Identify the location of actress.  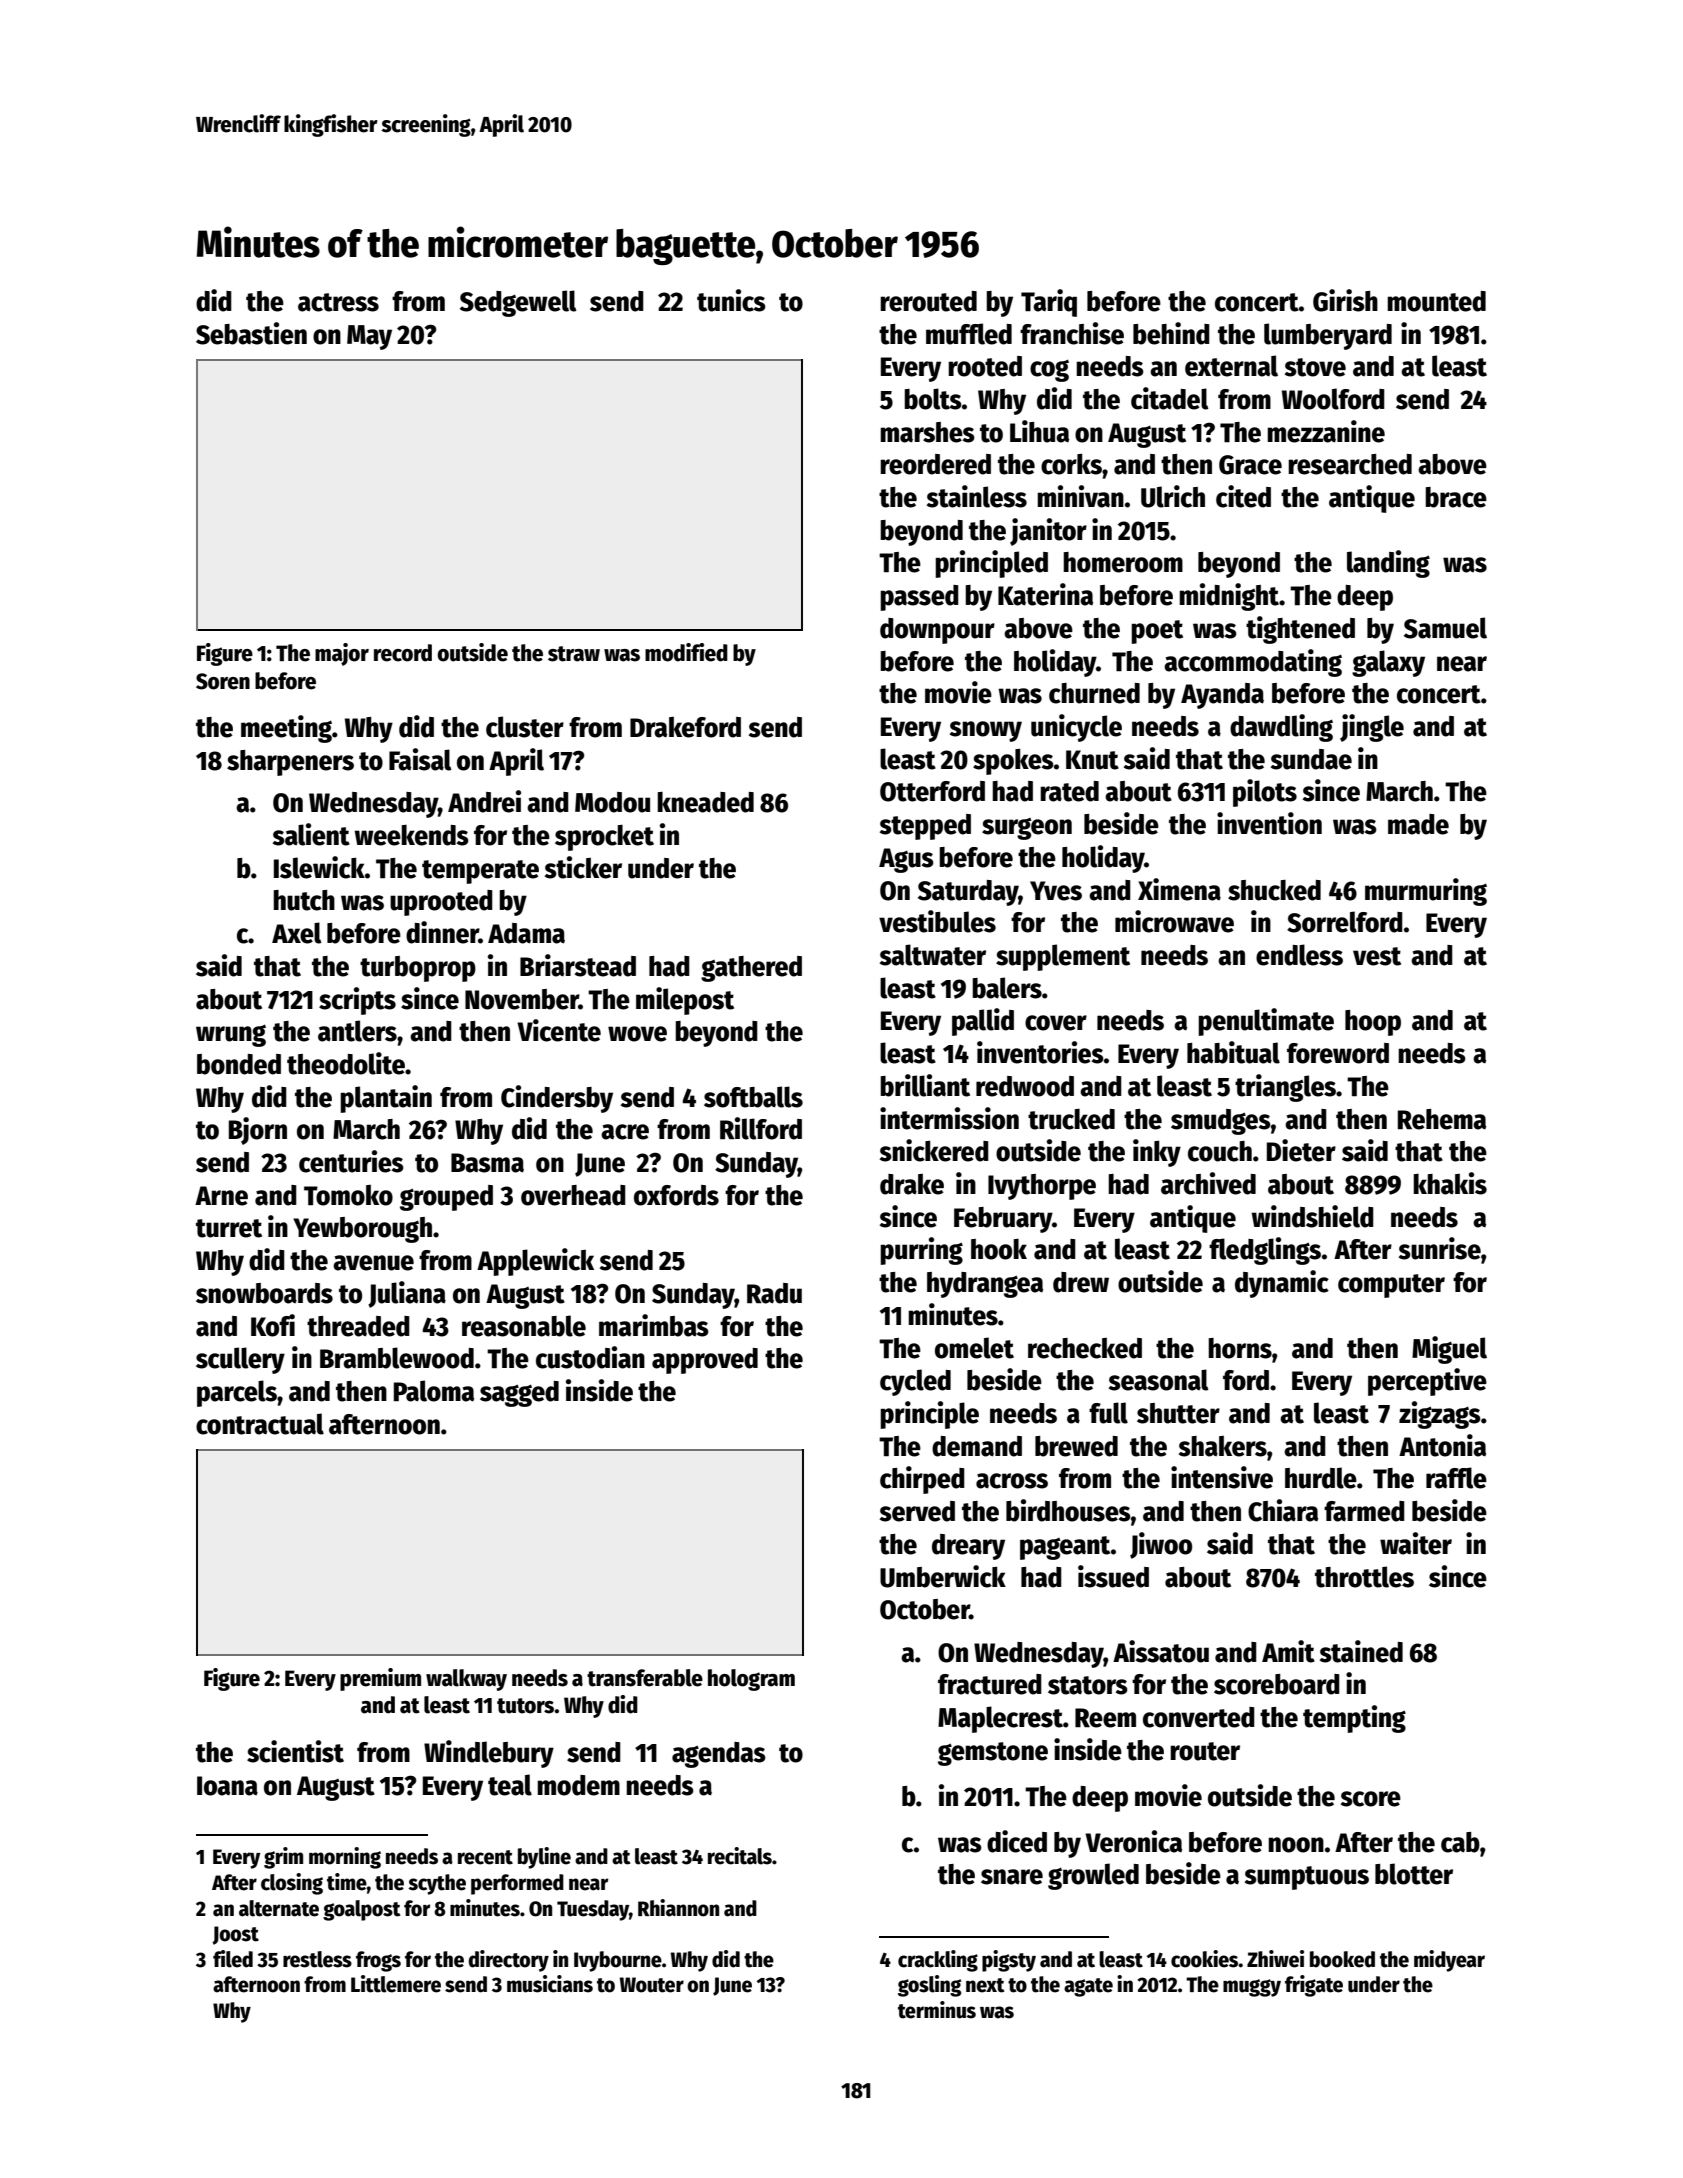
(338, 302).
